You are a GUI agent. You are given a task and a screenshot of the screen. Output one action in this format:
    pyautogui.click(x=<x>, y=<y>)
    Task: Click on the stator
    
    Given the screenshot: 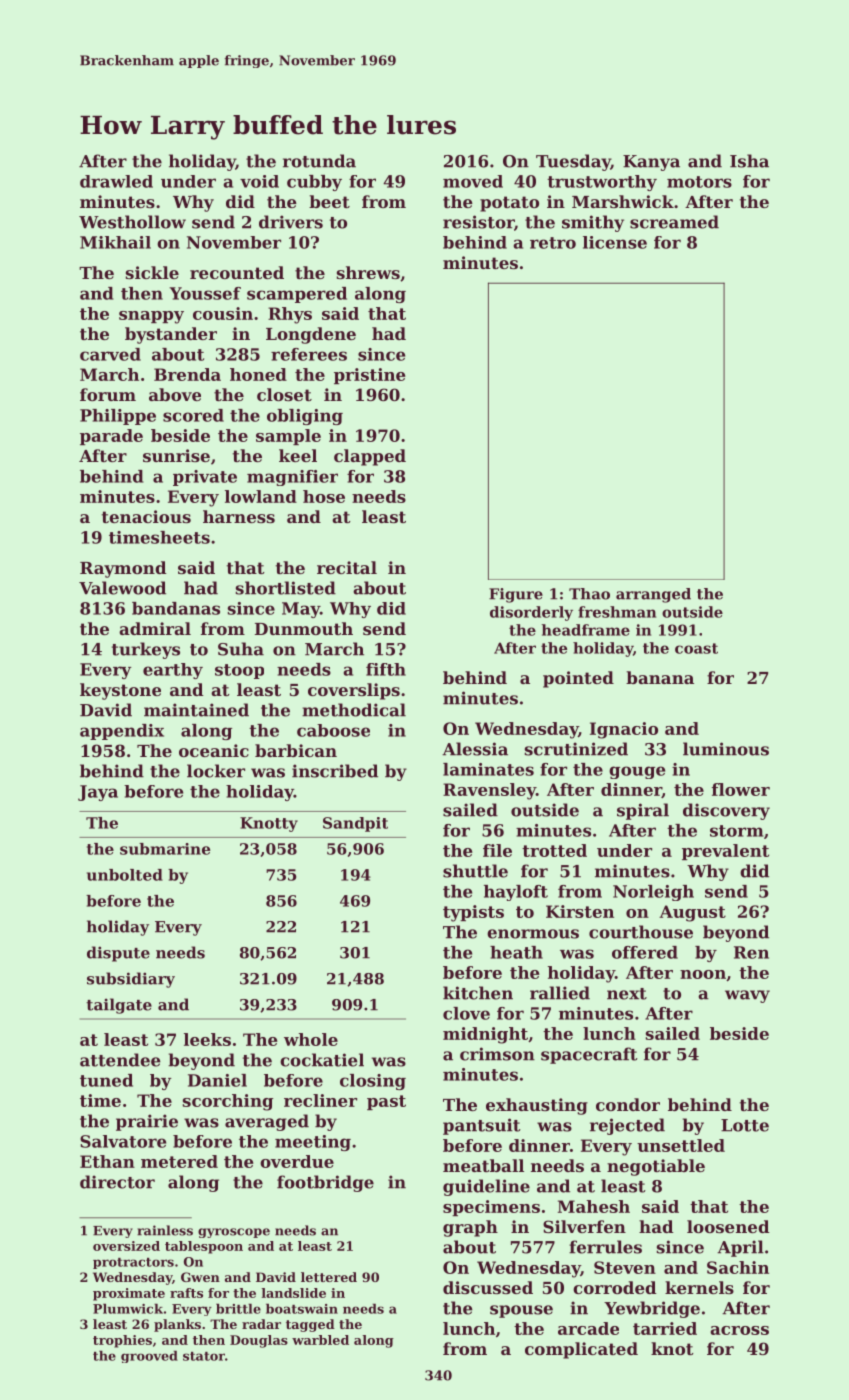 What is the action you would take?
    pyautogui.click(x=204, y=1356)
